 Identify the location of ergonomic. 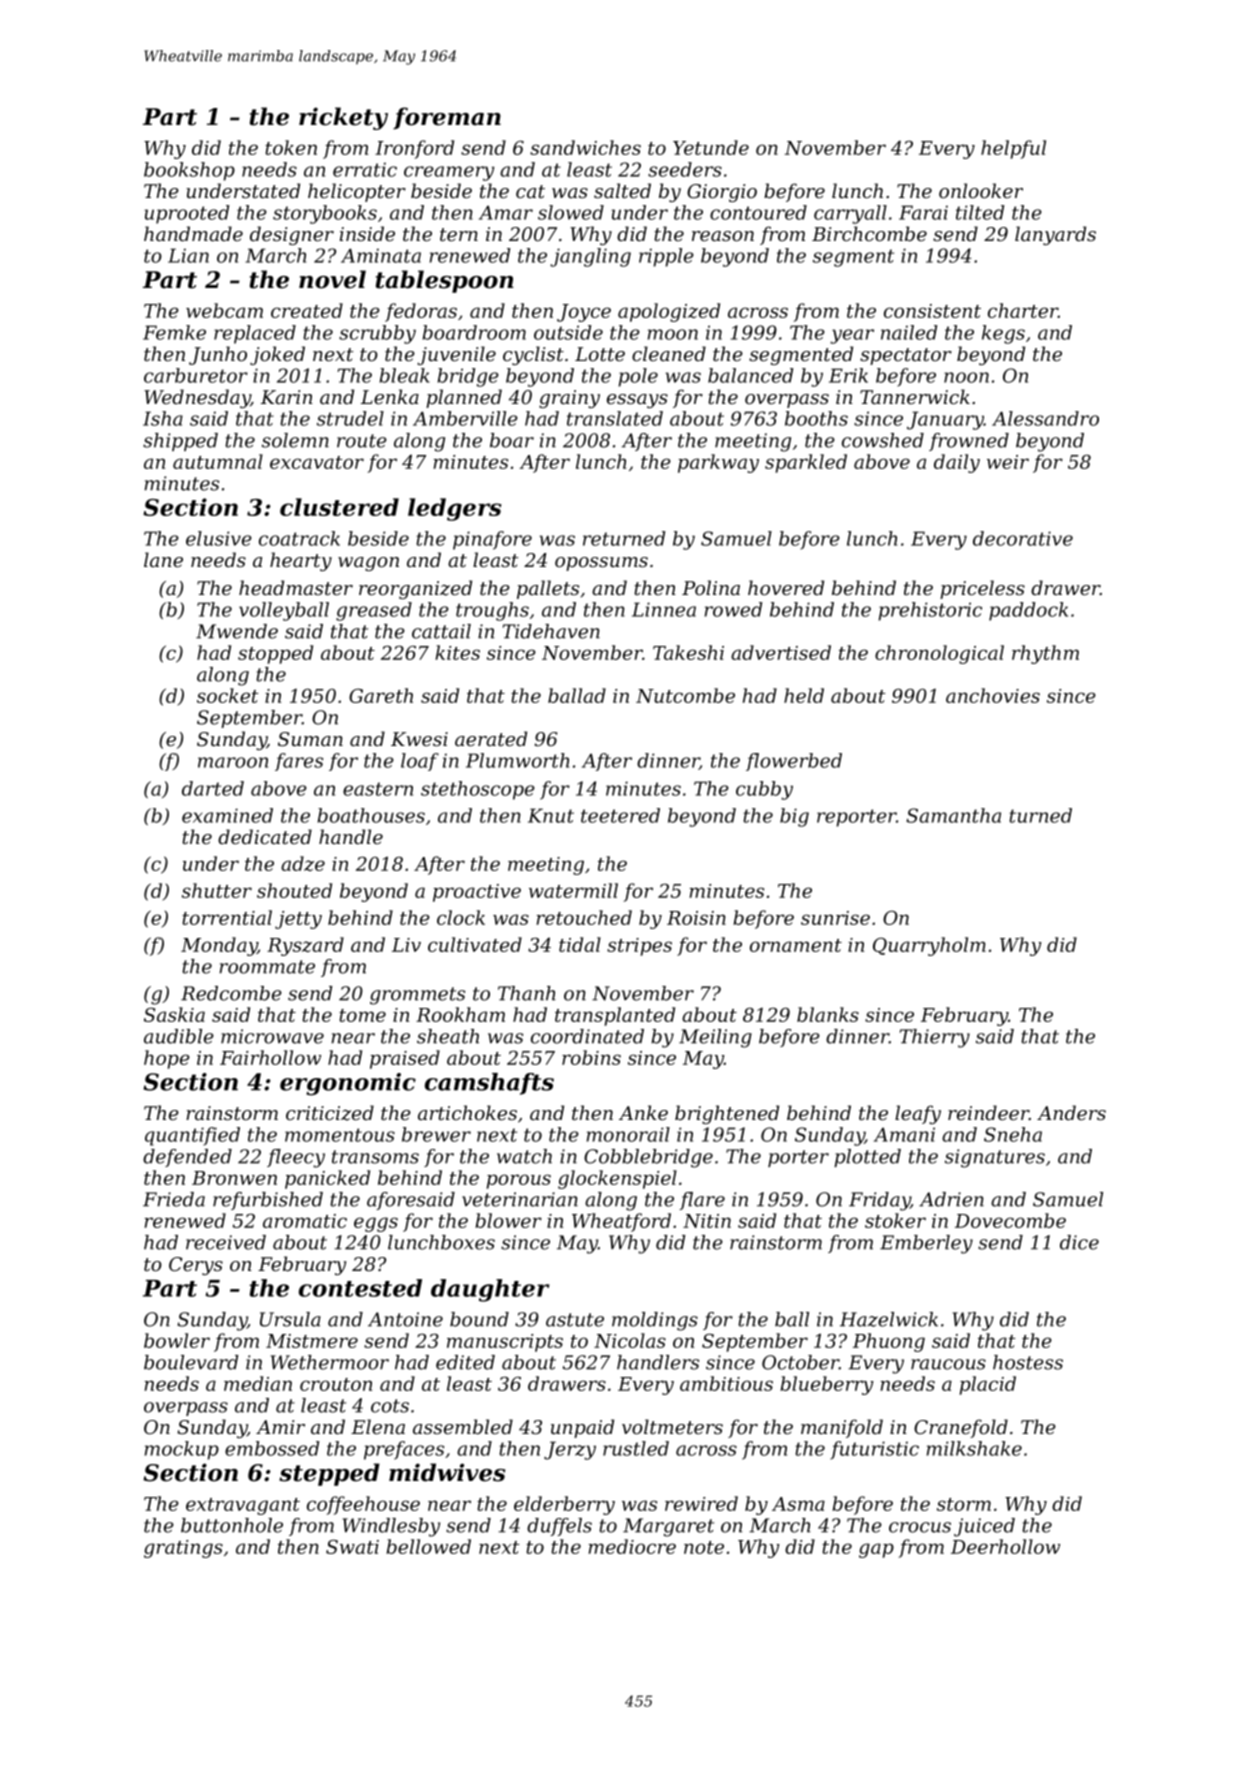
(348, 1084).
